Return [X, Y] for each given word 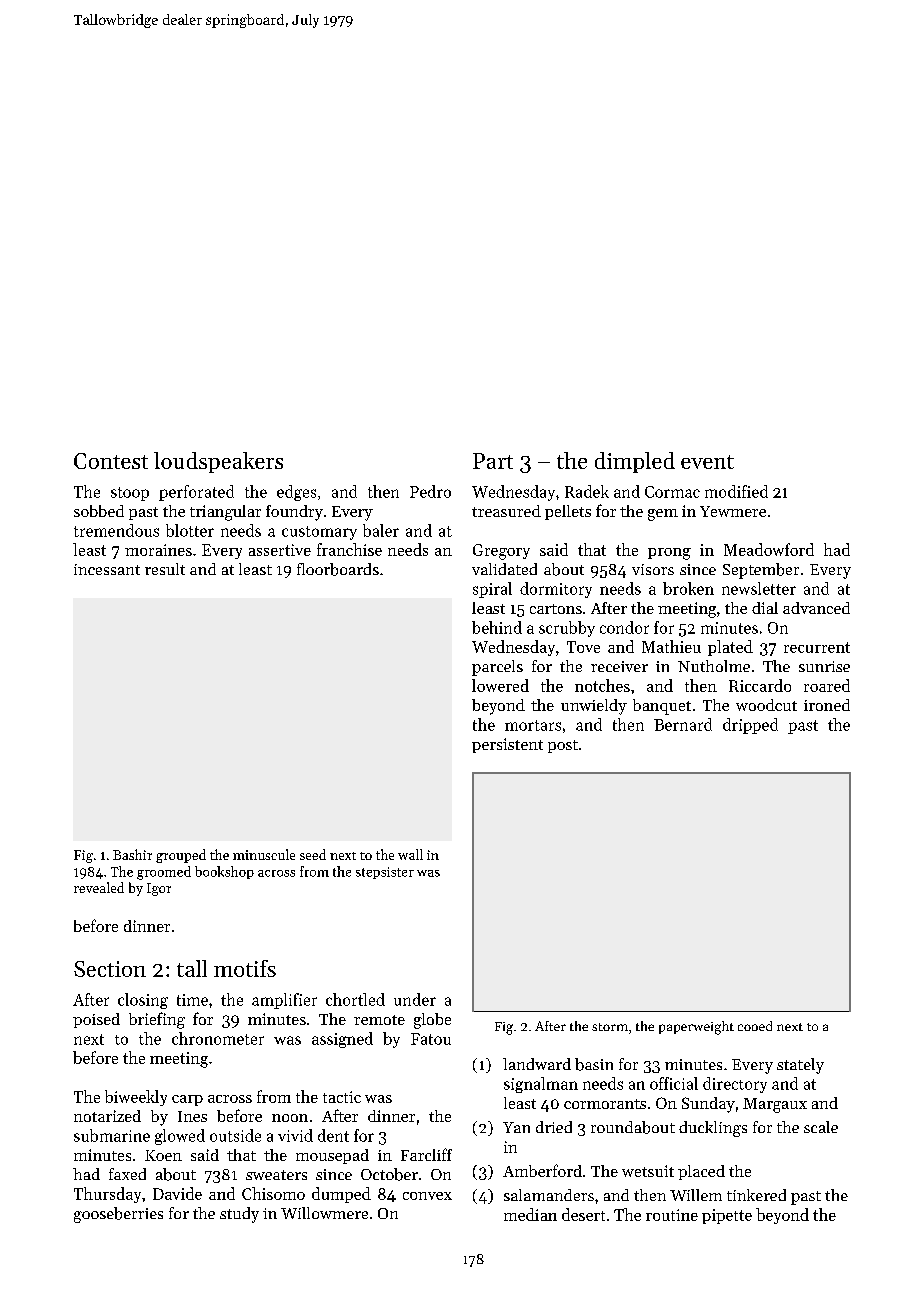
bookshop [224, 872]
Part [493, 461]
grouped [181, 856]
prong [669, 554]
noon [290, 1118]
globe [432, 1021]
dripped [750, 726]
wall [410, 854]
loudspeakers [218, 462]
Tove [583, 647]
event [707, 462]
